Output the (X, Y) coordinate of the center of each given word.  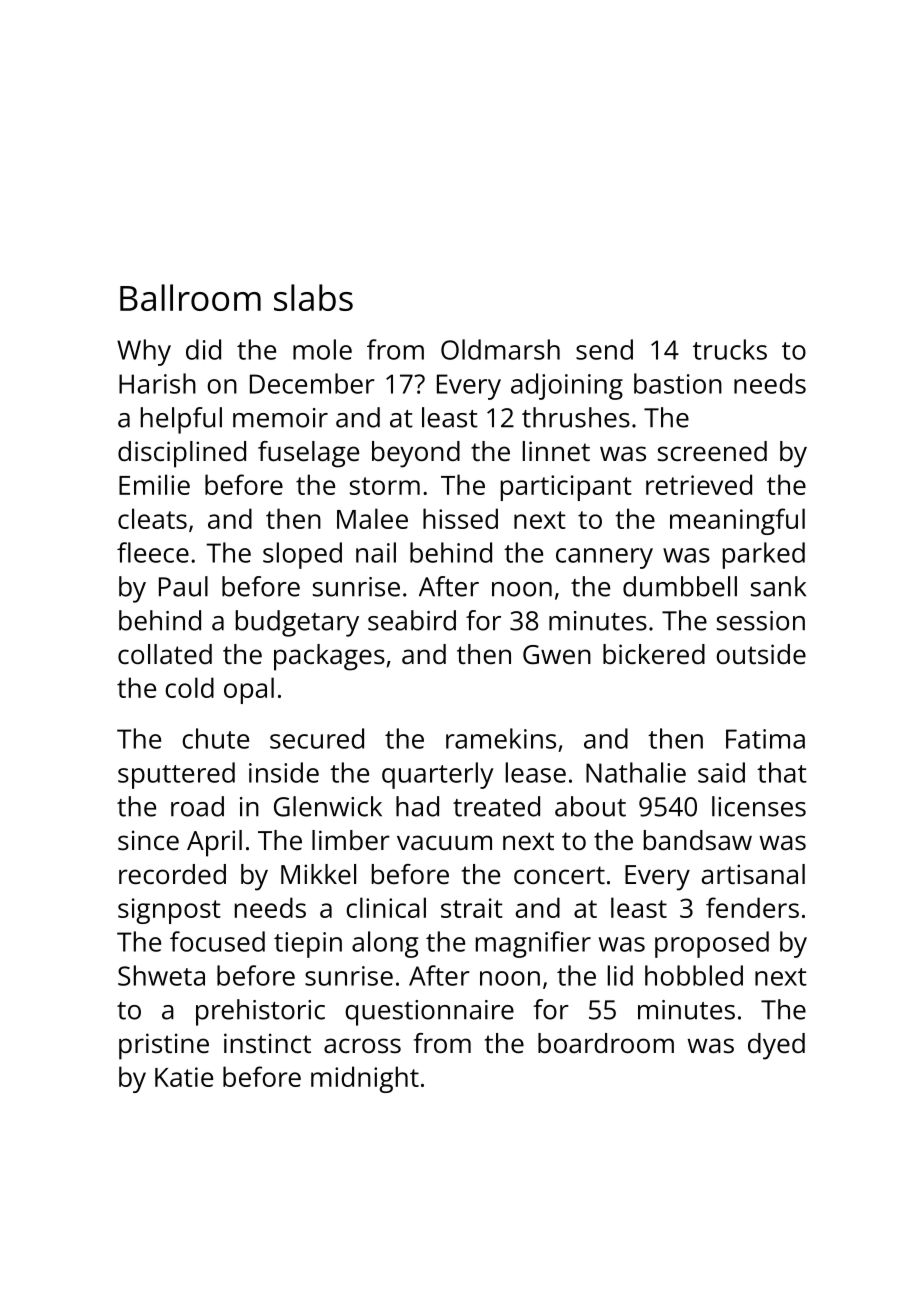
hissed (460, 518)
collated (165, 654)
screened (712, 451)
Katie (184, 1077)
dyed (776, 1046)
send (604, 349)
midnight (365, 1079)
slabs (313, 297)
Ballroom (190, 297)
